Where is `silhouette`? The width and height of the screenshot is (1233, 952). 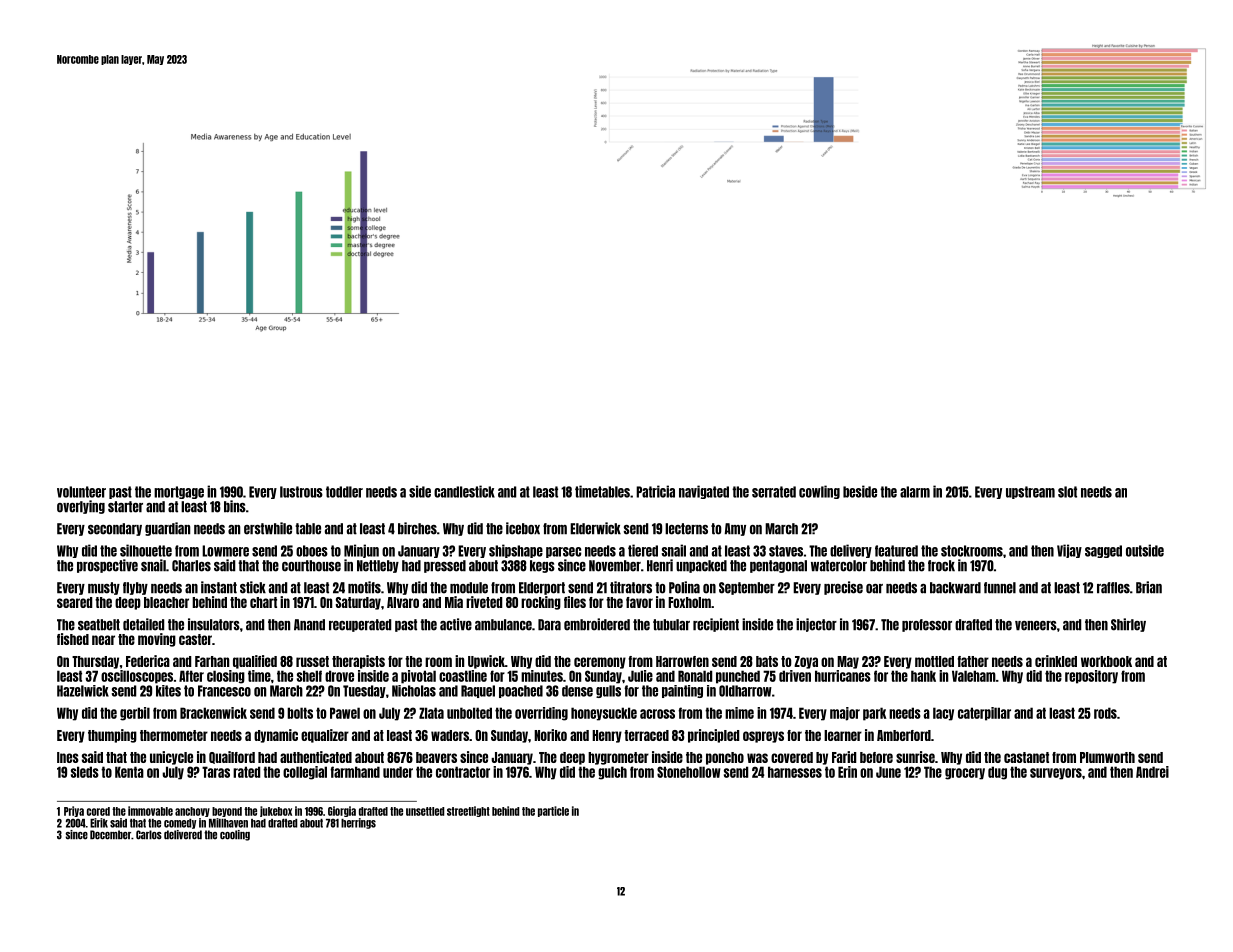 silhouette is located at coordinates (146, 550).
